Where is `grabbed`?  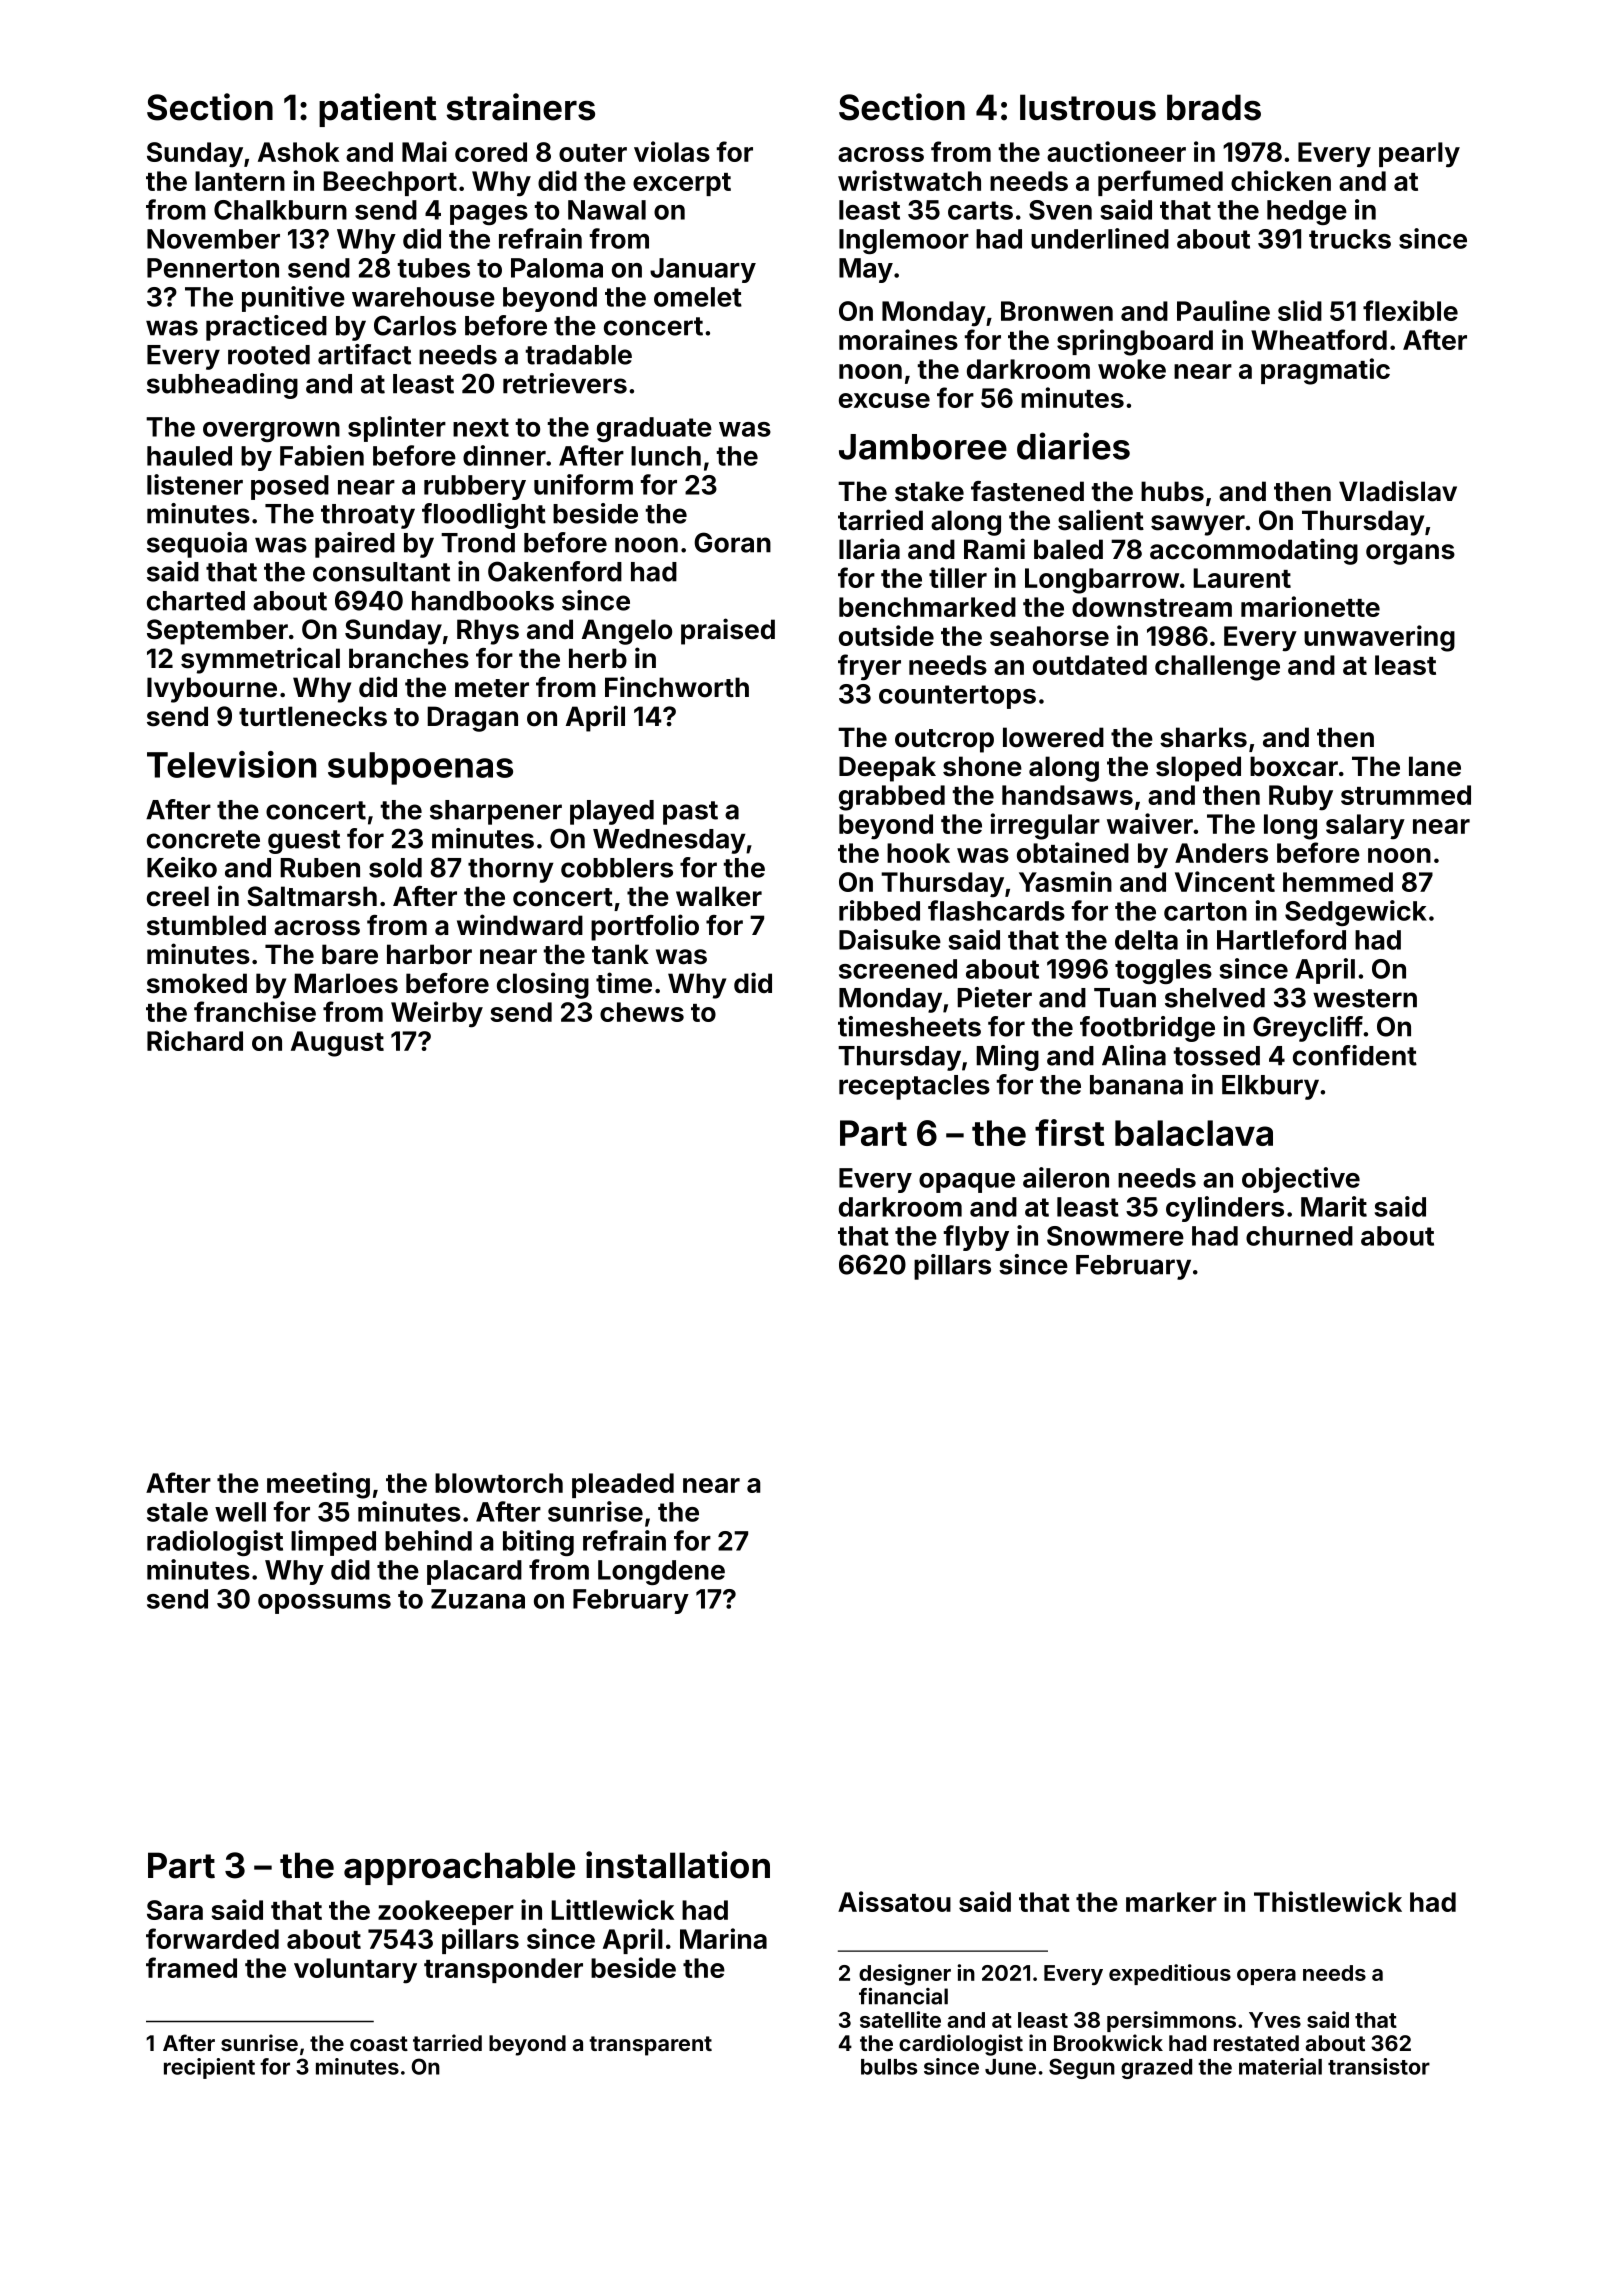
grabbed is located at coordinates (892, 798).
